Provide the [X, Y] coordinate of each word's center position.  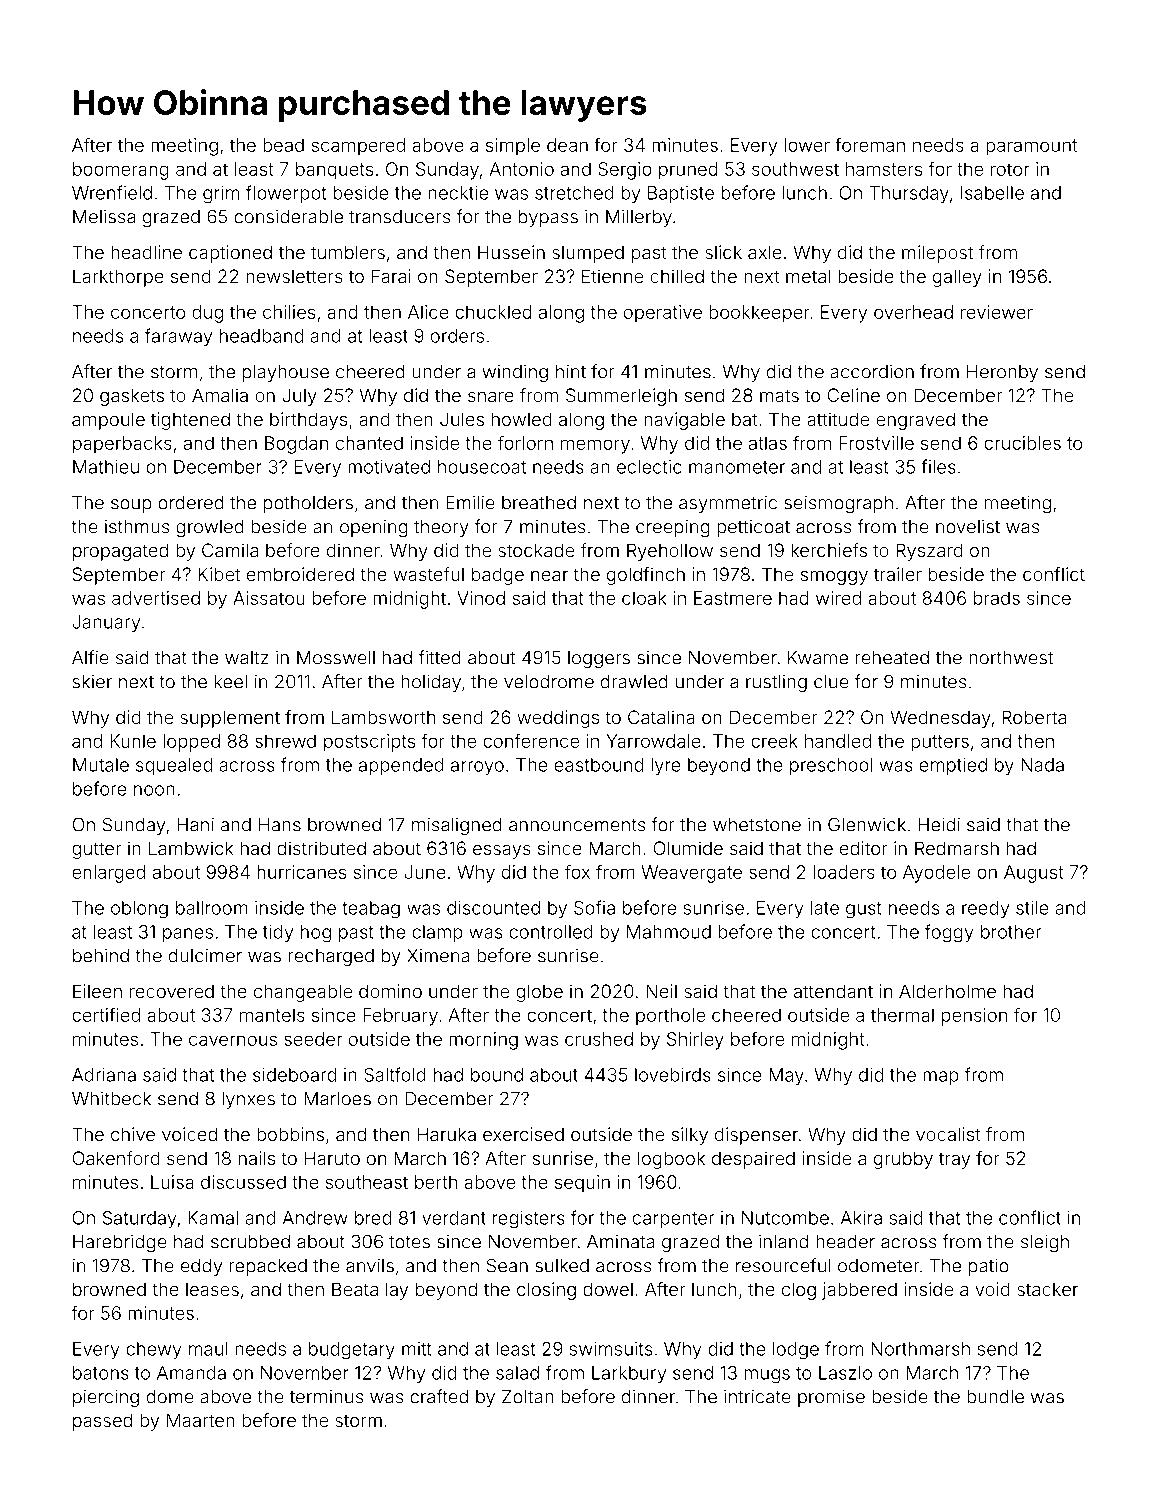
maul [208, 1349]
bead [283, 145]
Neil [661, 991]
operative [663, 314]
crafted [439, 1396]
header [845, 1242]
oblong [139, 910]
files [938, 466]
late [825, 908]
